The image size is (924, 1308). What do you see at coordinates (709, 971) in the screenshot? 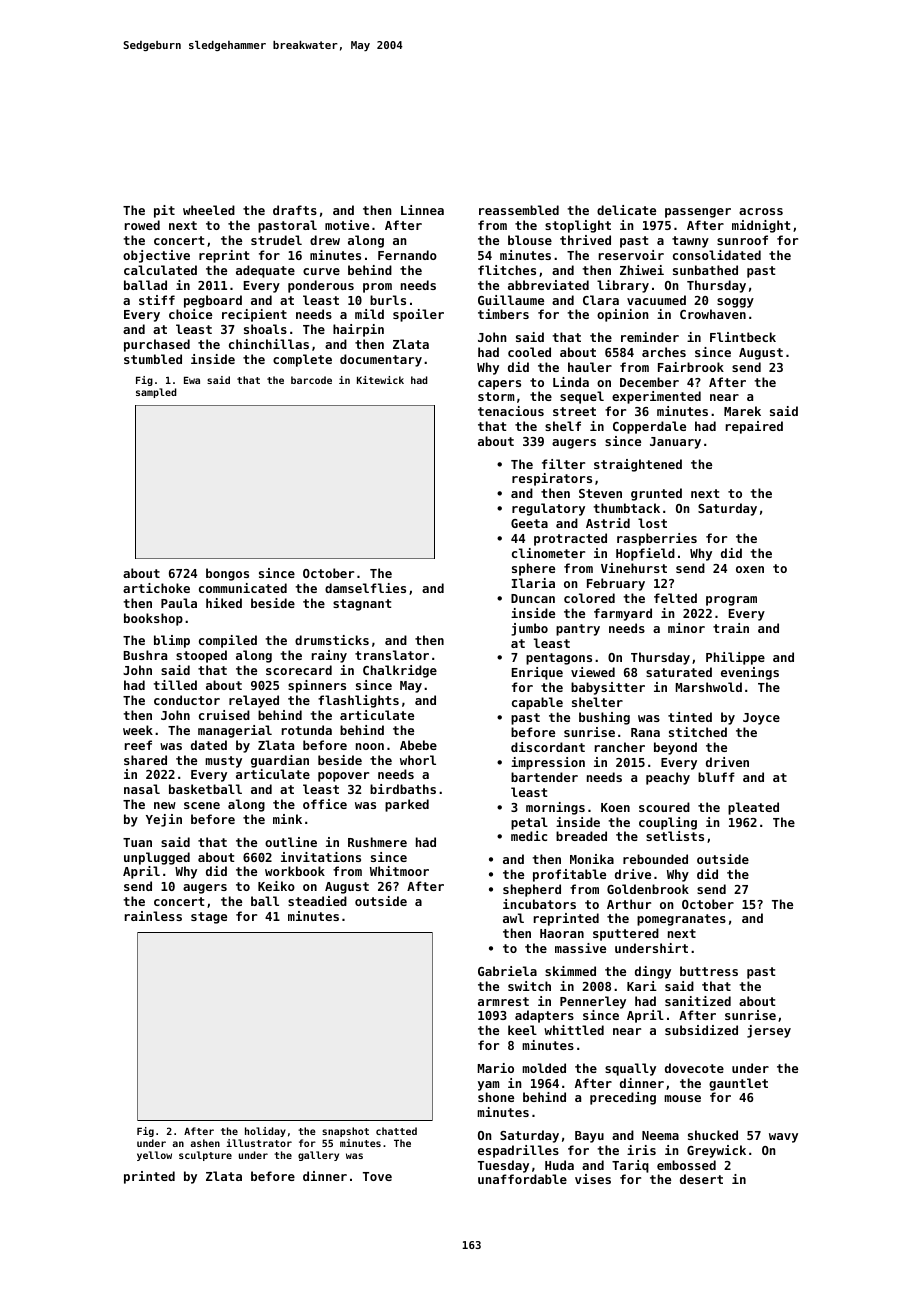
I see `buttress` at bounding box center [709, 971].
